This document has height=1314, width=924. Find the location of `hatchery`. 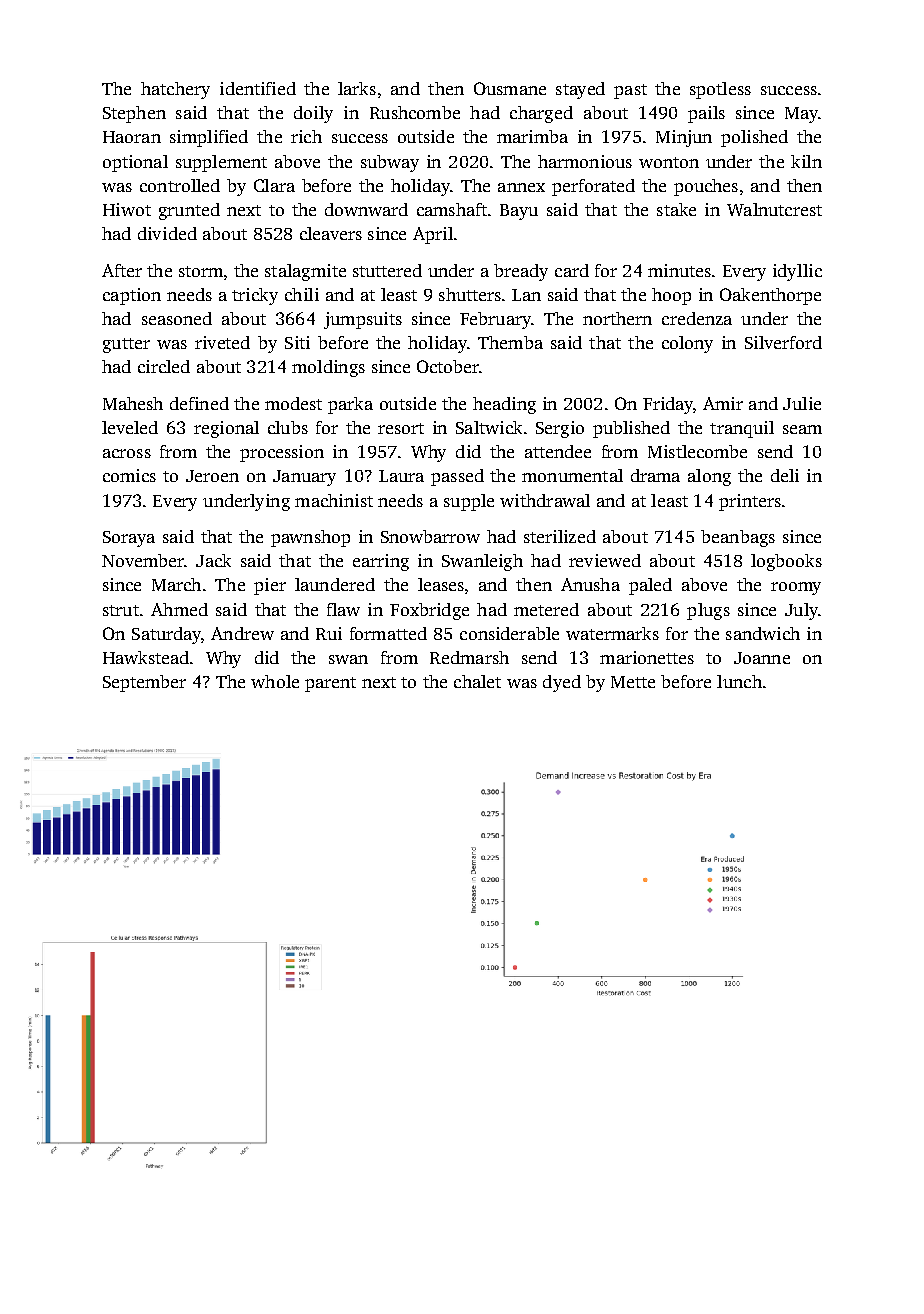

hatchery is located at coordinates (175, 90).
